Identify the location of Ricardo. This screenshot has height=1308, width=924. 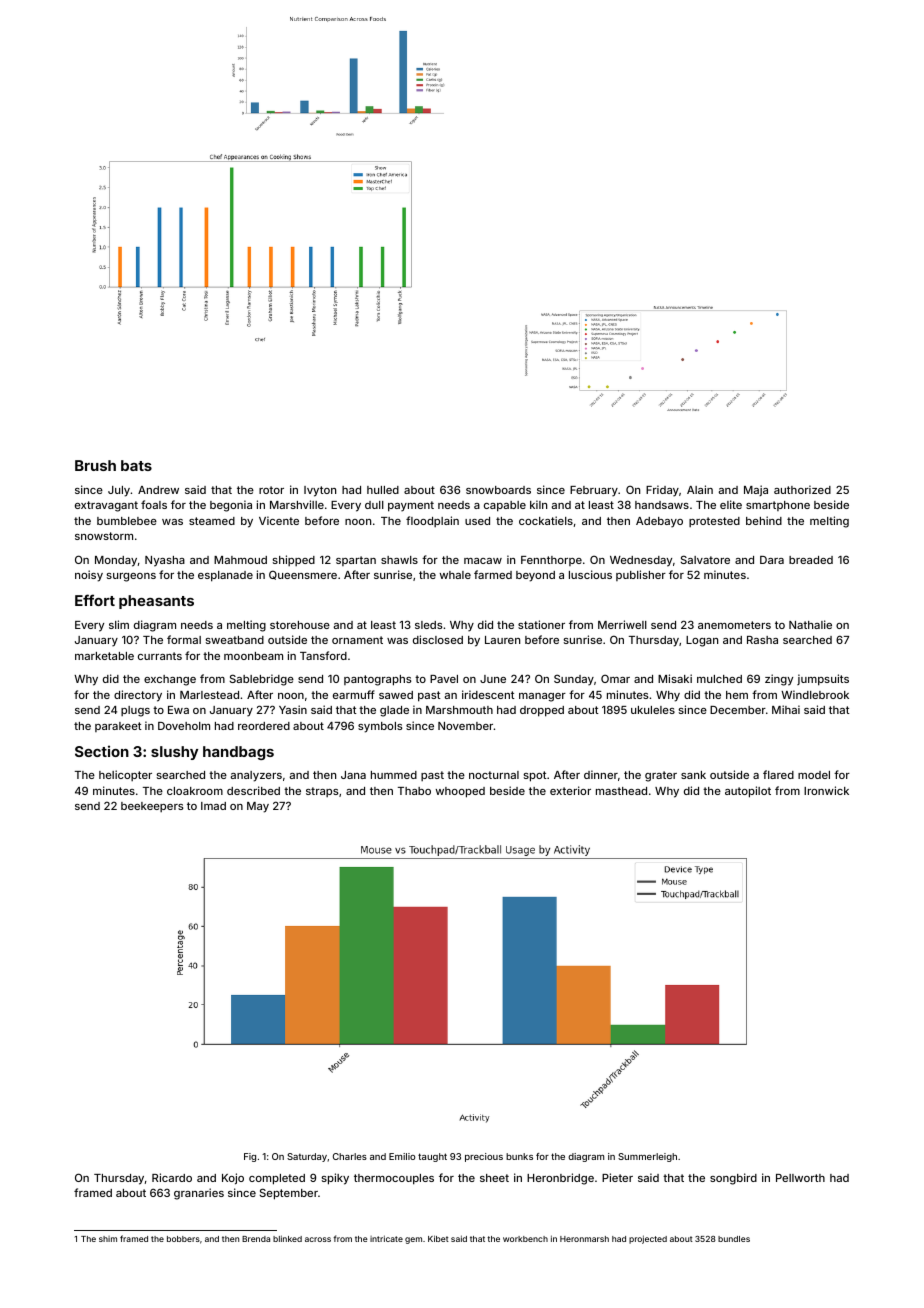
(172, 1177).
